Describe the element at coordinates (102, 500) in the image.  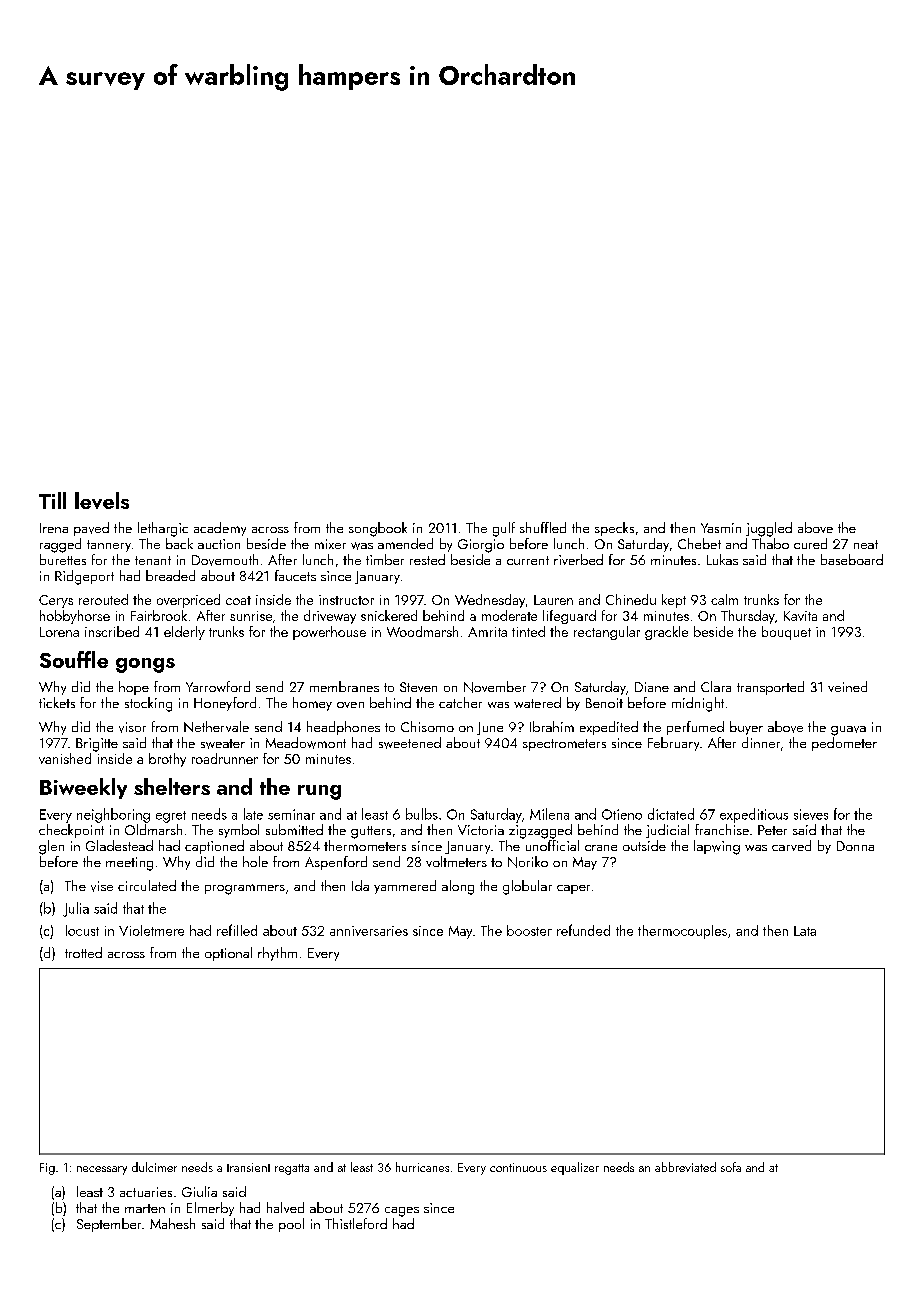
I see `levels` at that location.
